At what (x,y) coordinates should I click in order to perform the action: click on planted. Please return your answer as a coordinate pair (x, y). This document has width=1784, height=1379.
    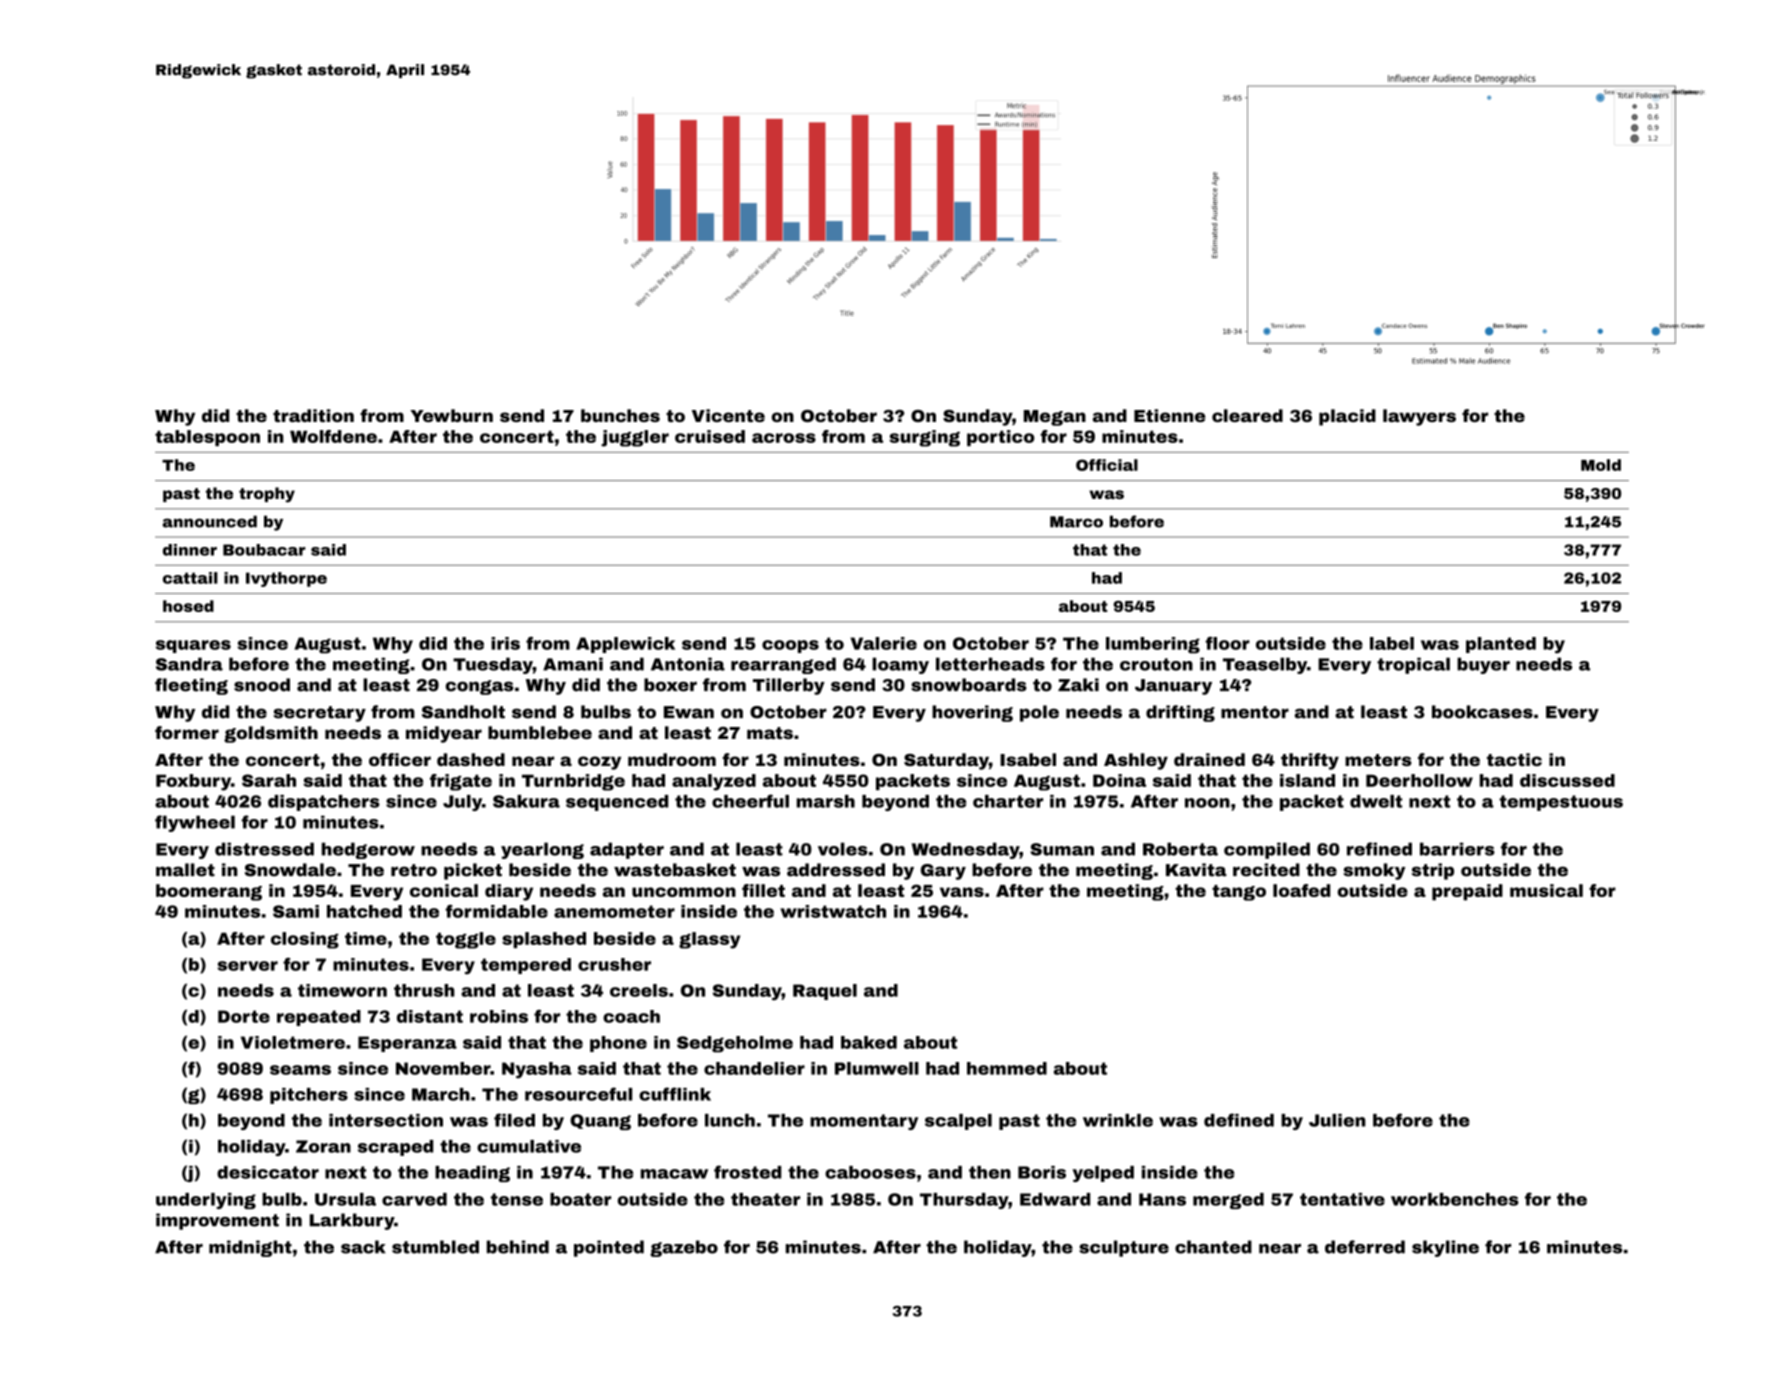
    Looking at the image, I should click on (1501, 645).
